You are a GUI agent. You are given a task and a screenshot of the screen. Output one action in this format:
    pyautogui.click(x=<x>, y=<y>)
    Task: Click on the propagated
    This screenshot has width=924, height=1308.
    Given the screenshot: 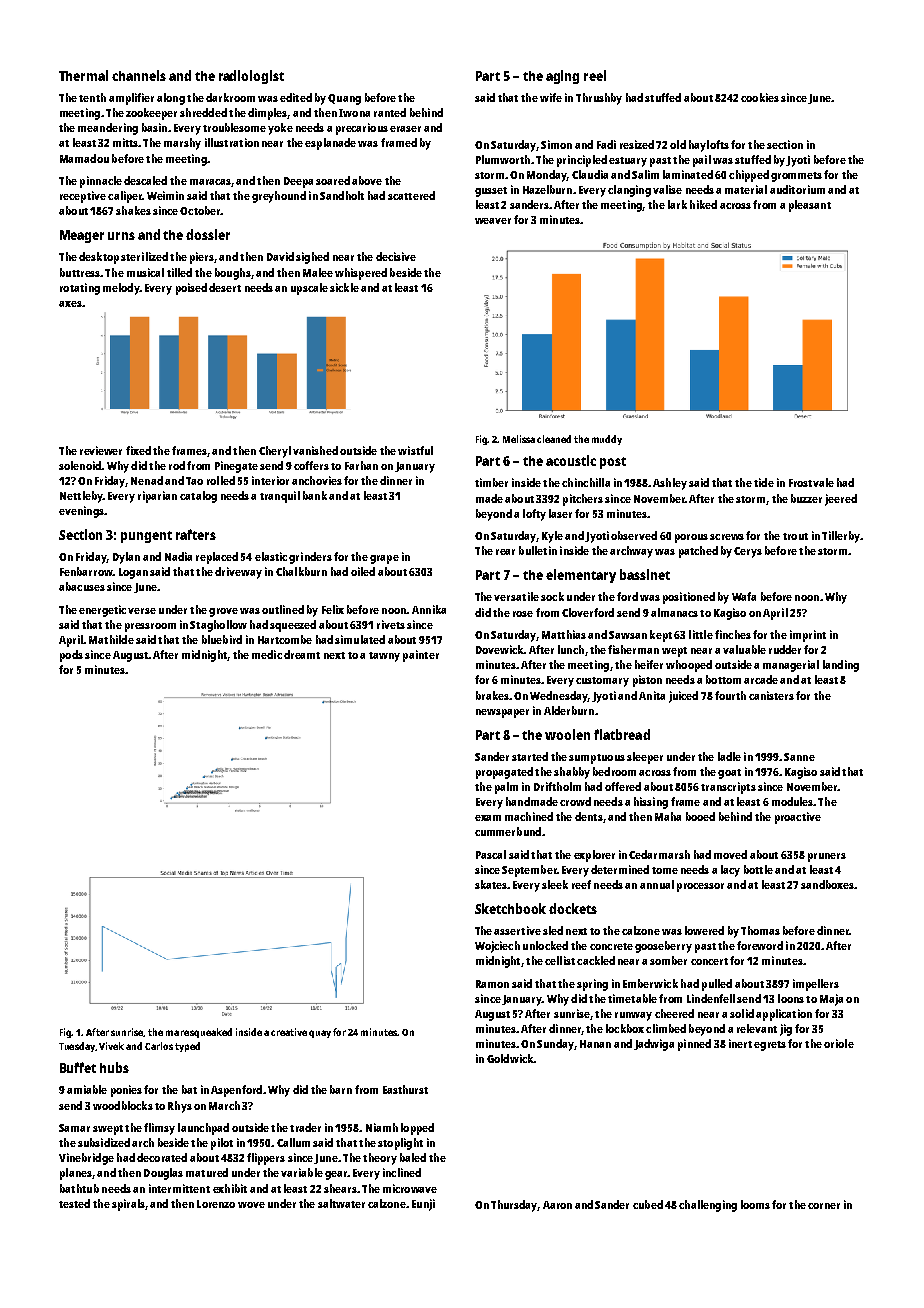 What is the action you would take?
    pyautogui.click(x=504, y=773)
